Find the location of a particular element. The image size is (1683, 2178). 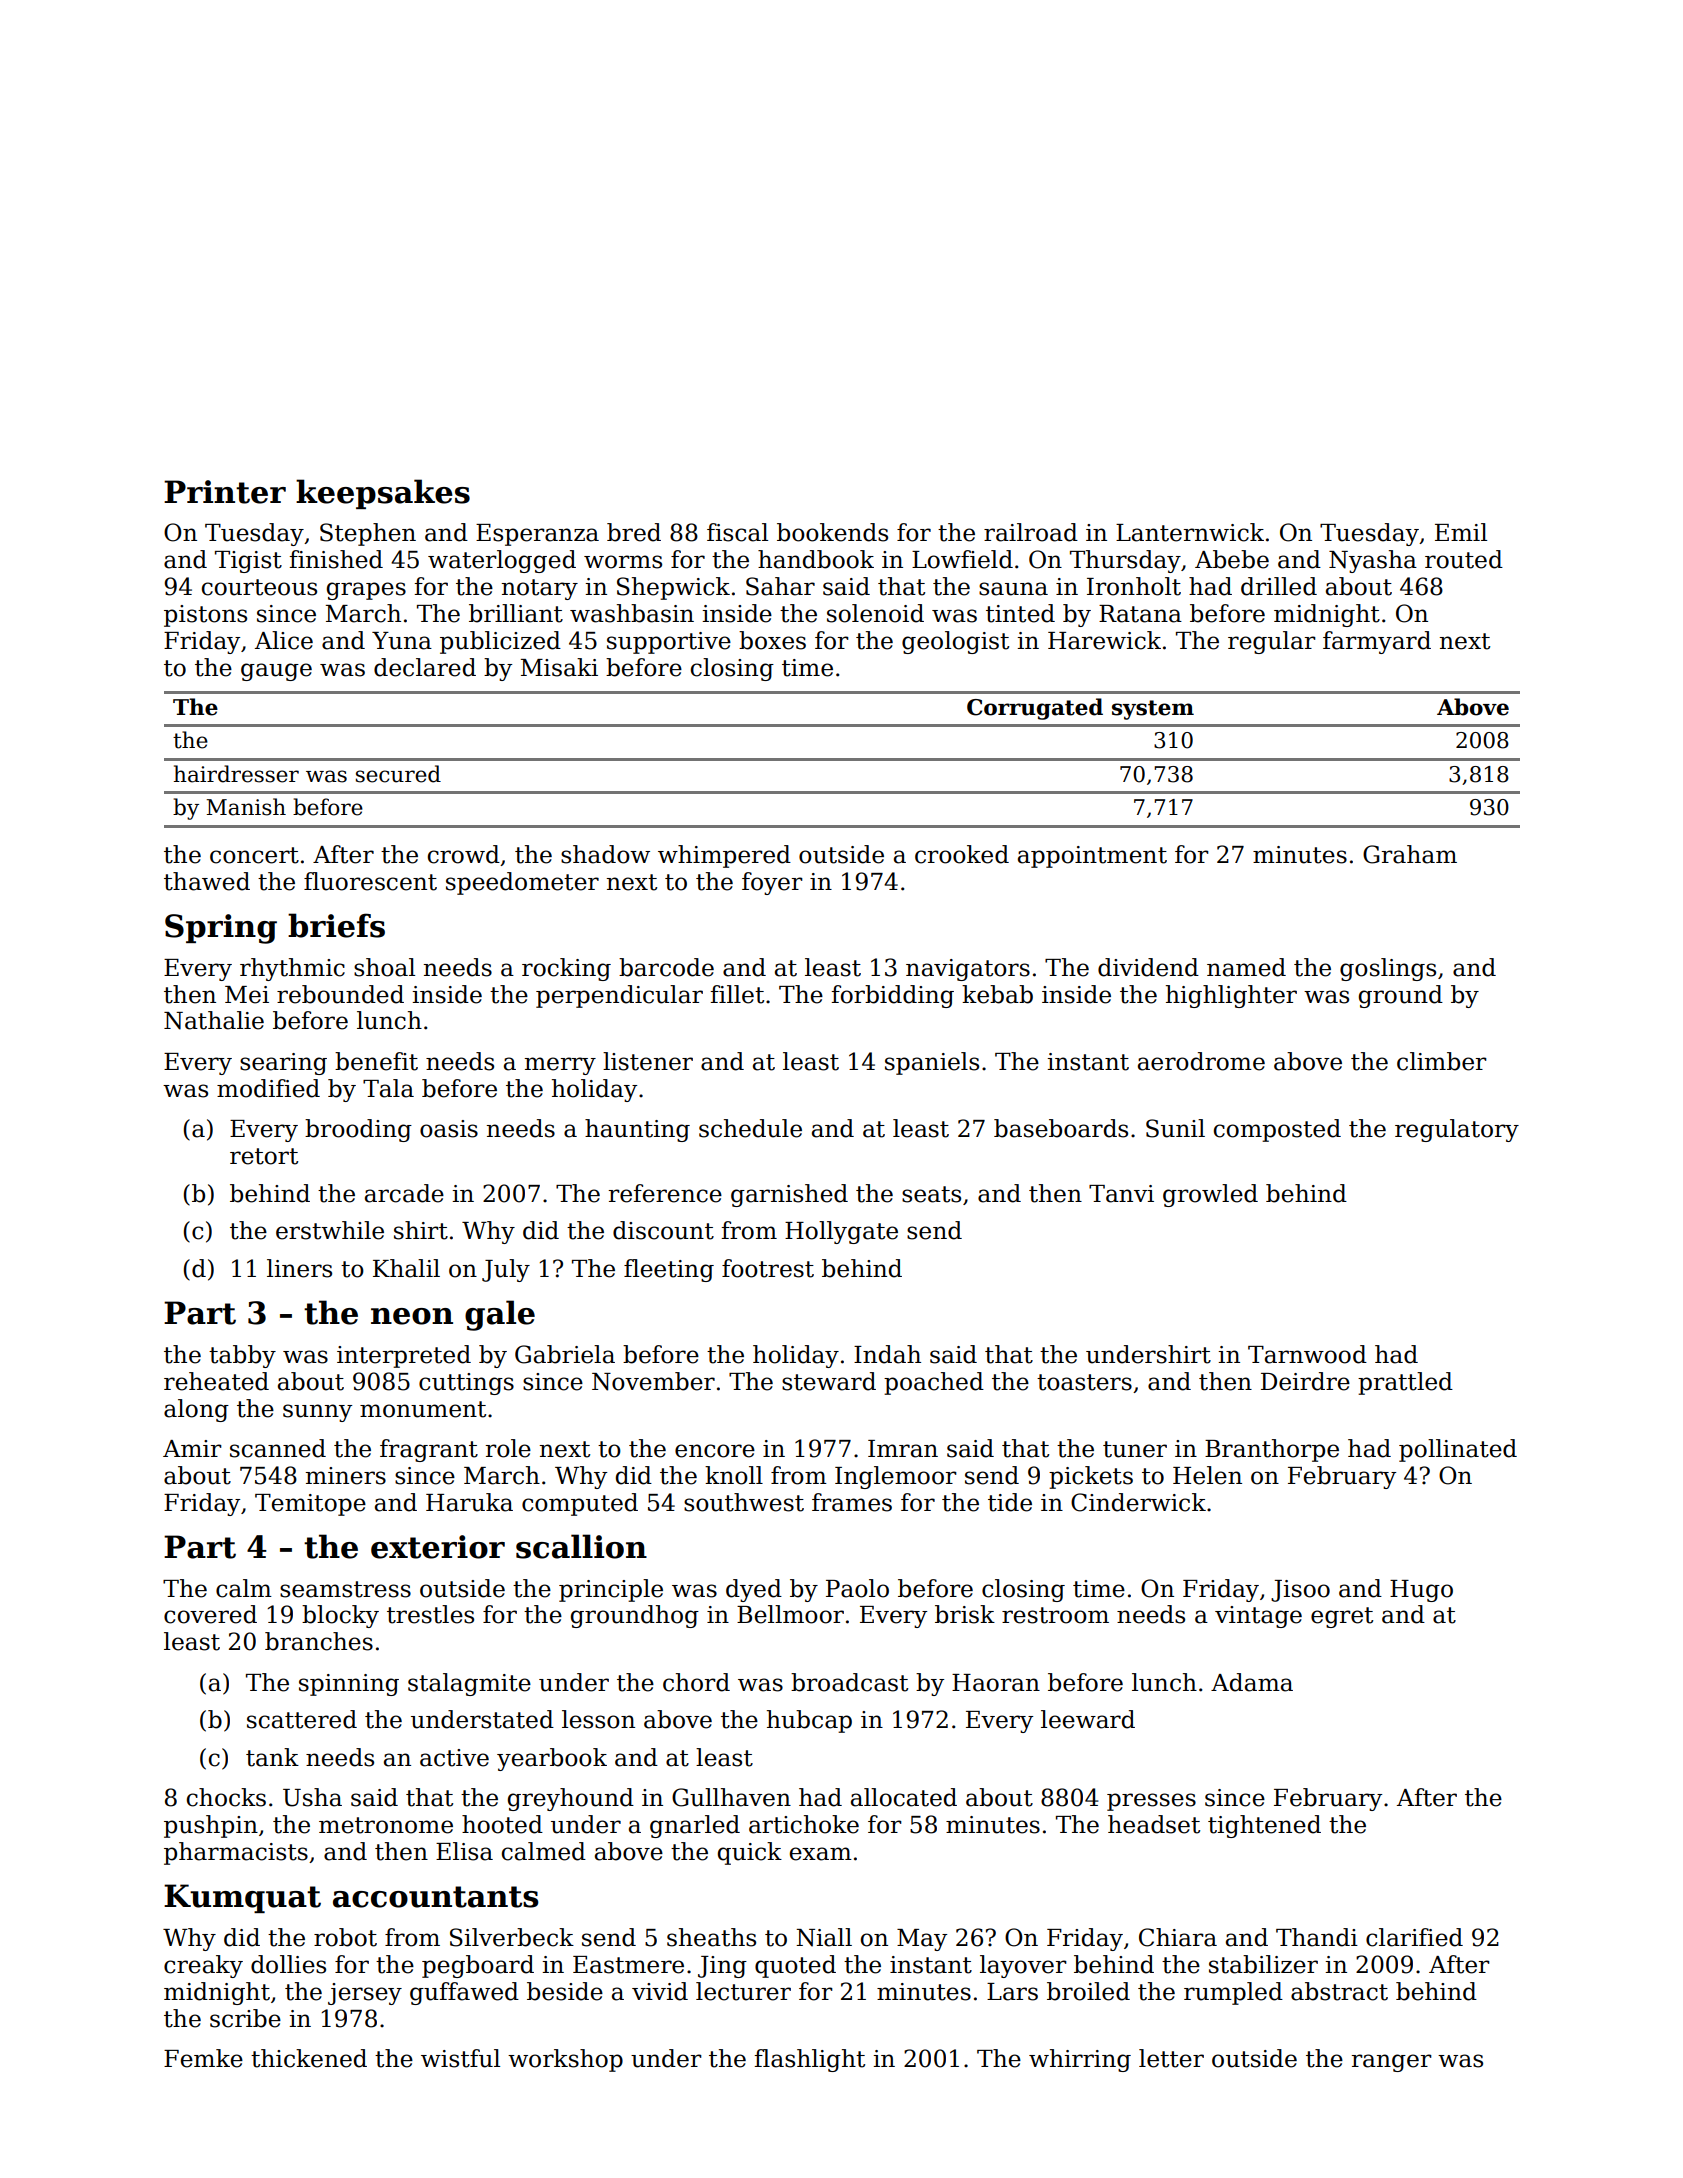

Corrugated is located at coordinates (1035, 709).
